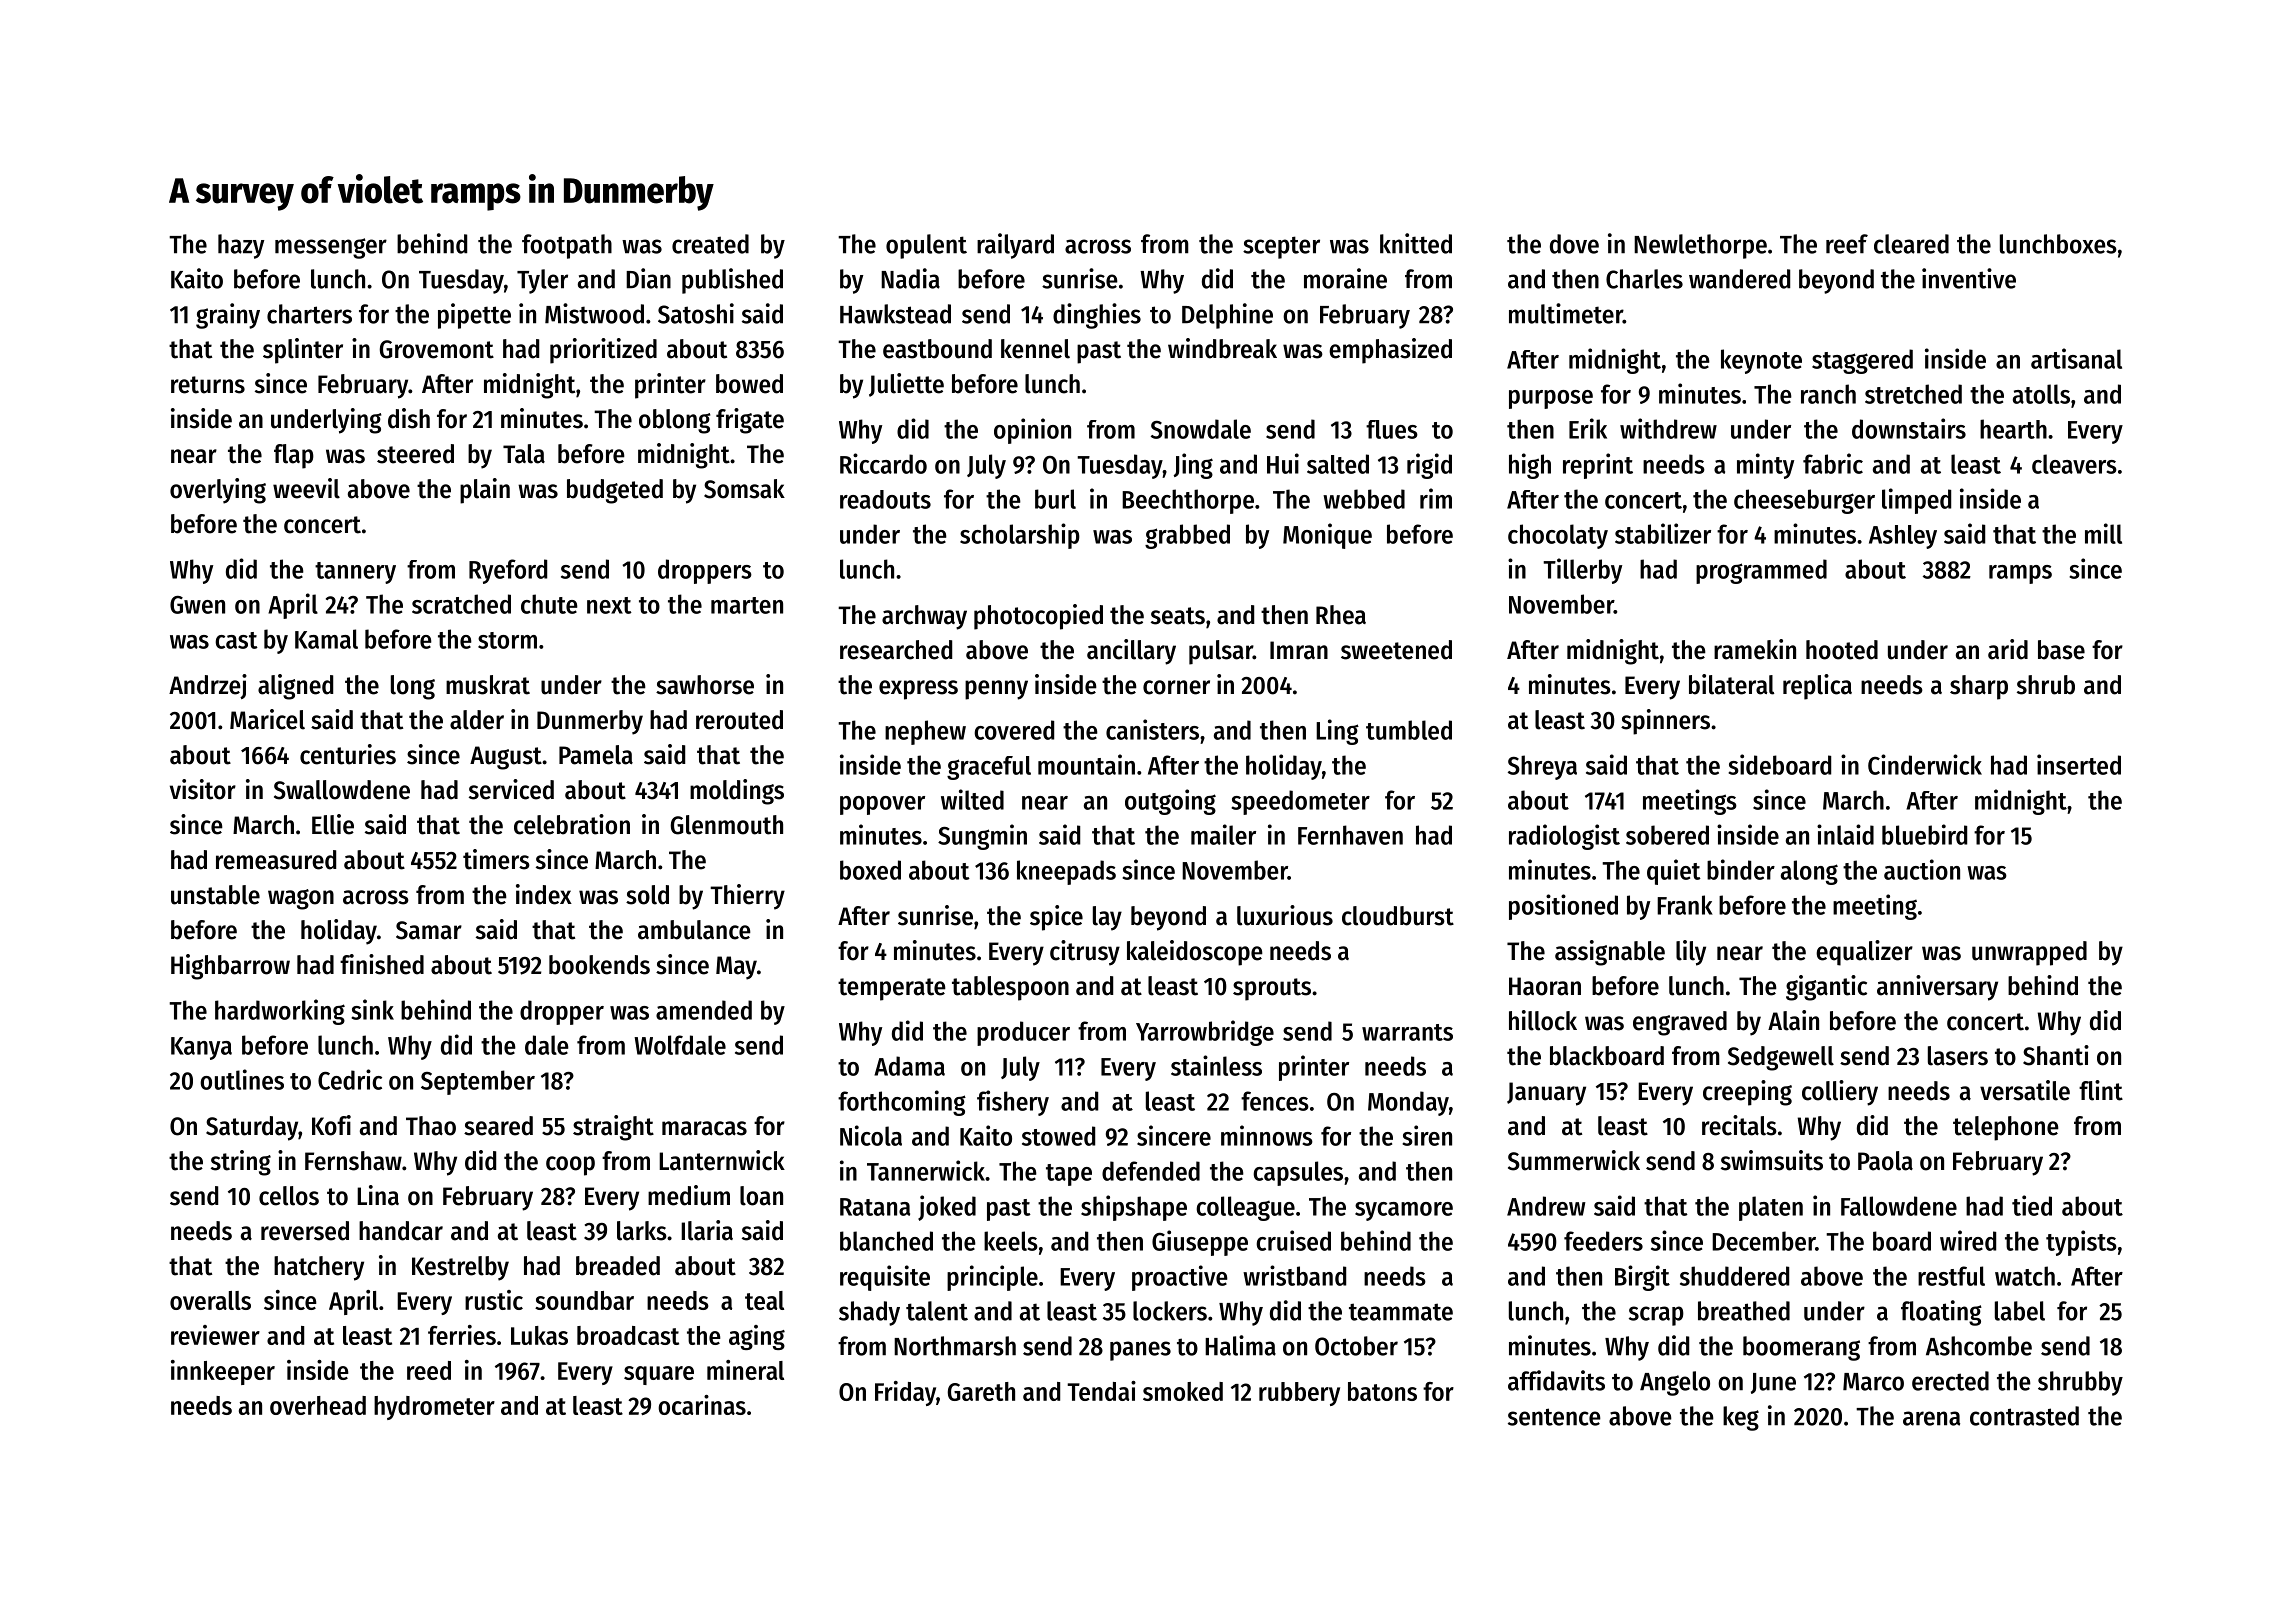 The image size is (2292, 1620). What do you see at coordinates (727, 825) in the screenshot?
I see `Glenmouth` at bounding box center [727, 825].
